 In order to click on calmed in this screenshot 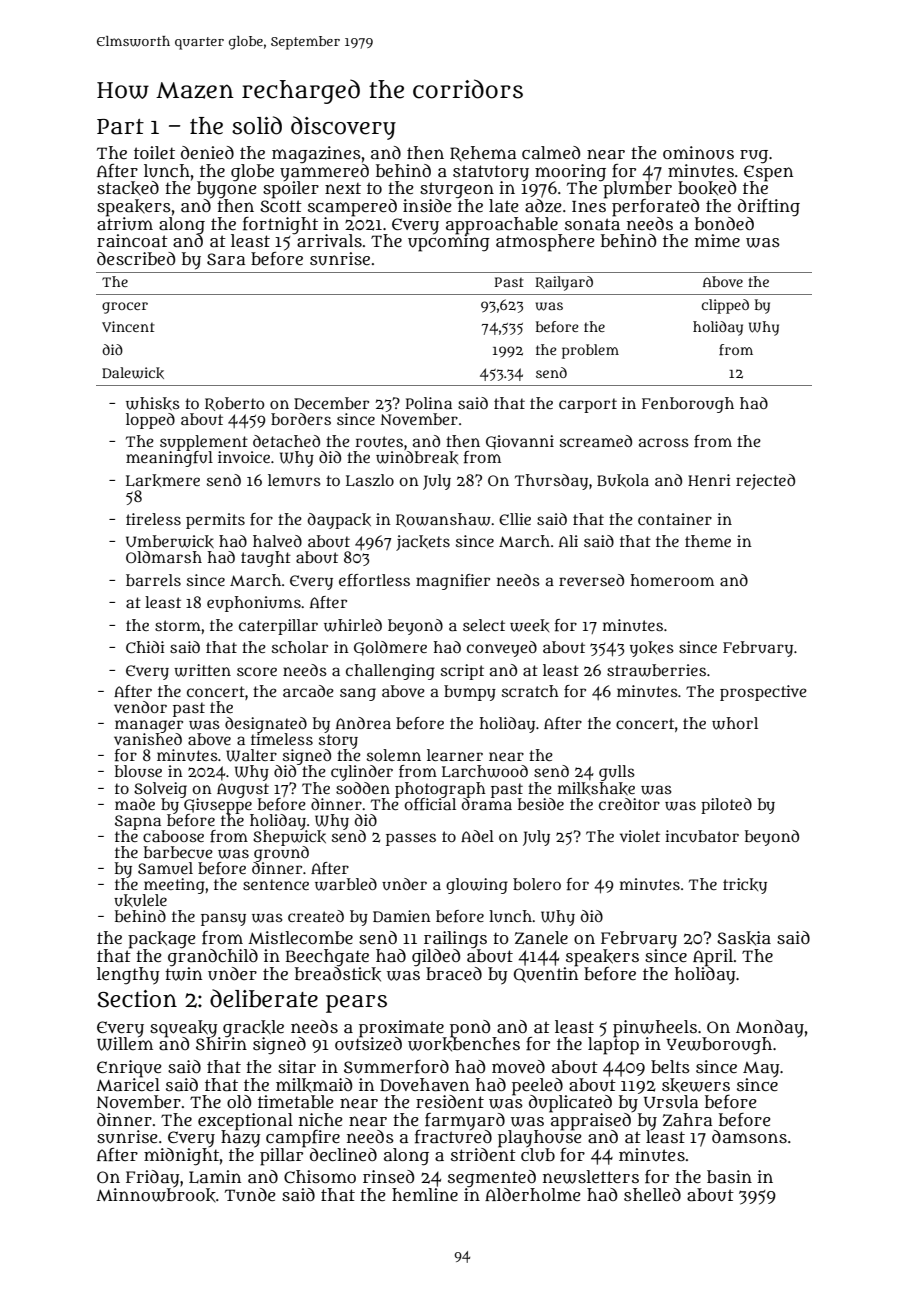, I will do `click(551, 152)`.
